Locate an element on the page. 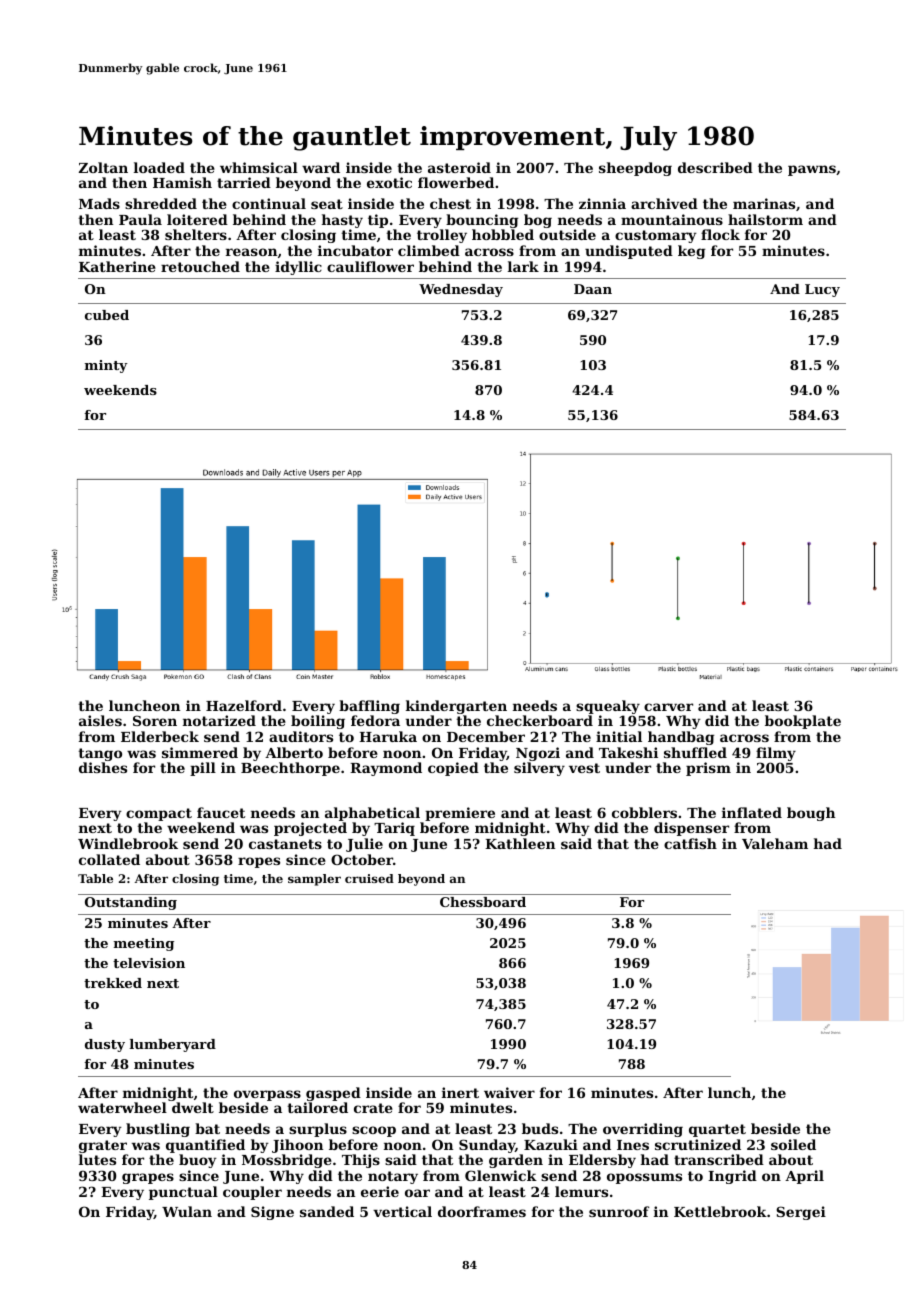 The width and height of the page is (924, 1314). marinas is located at coordinates (764, 203).
